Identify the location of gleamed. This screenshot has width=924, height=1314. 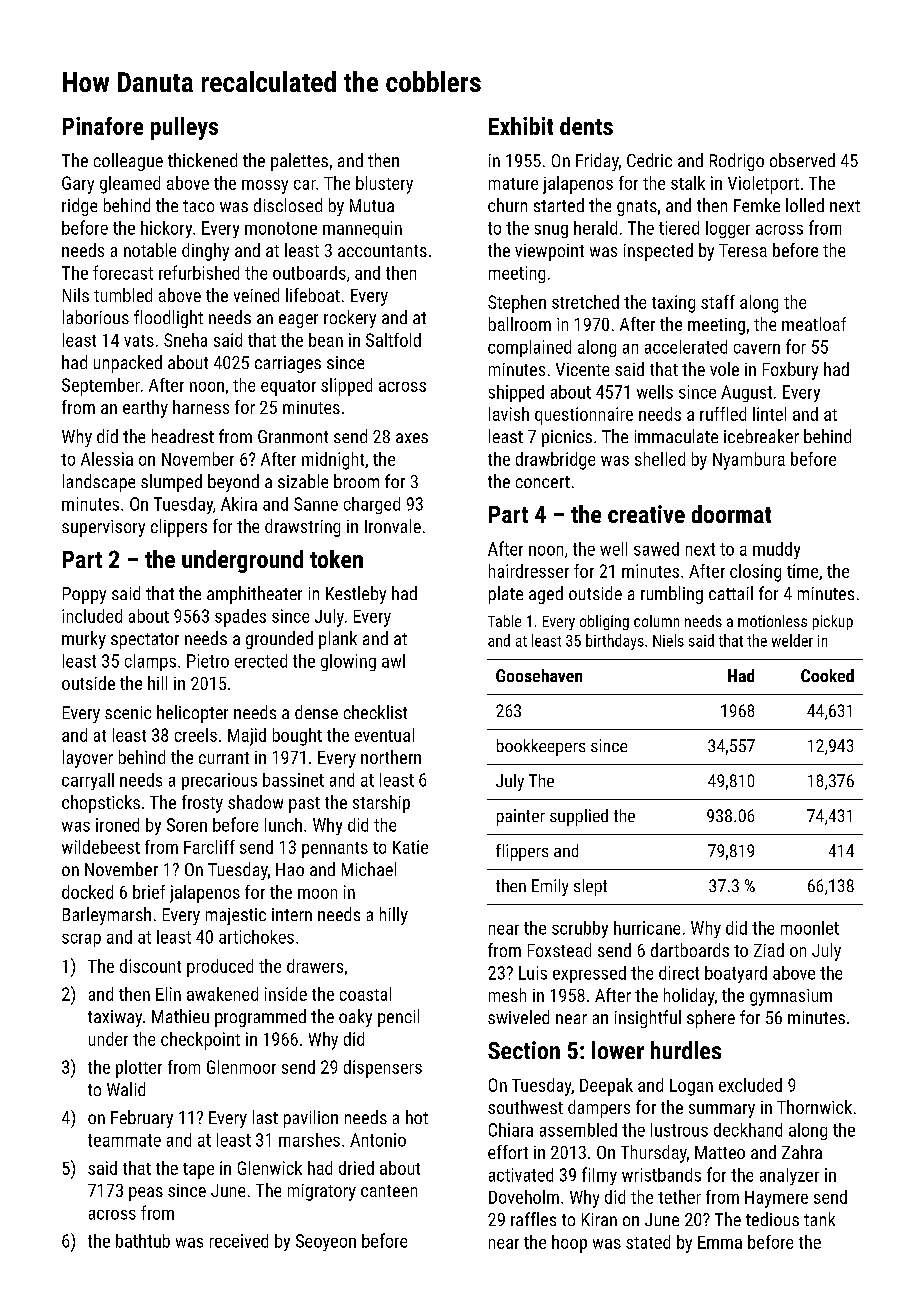
(130, 185).
